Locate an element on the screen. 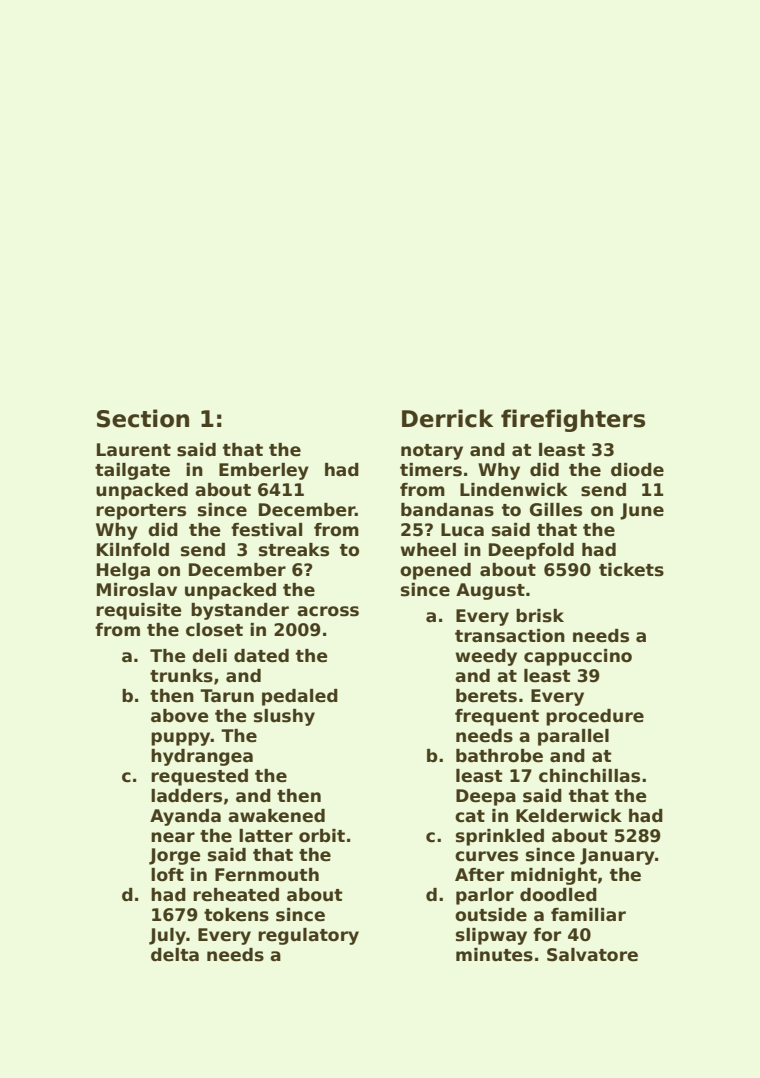  firefighters is located at coordinates (573, 420).
